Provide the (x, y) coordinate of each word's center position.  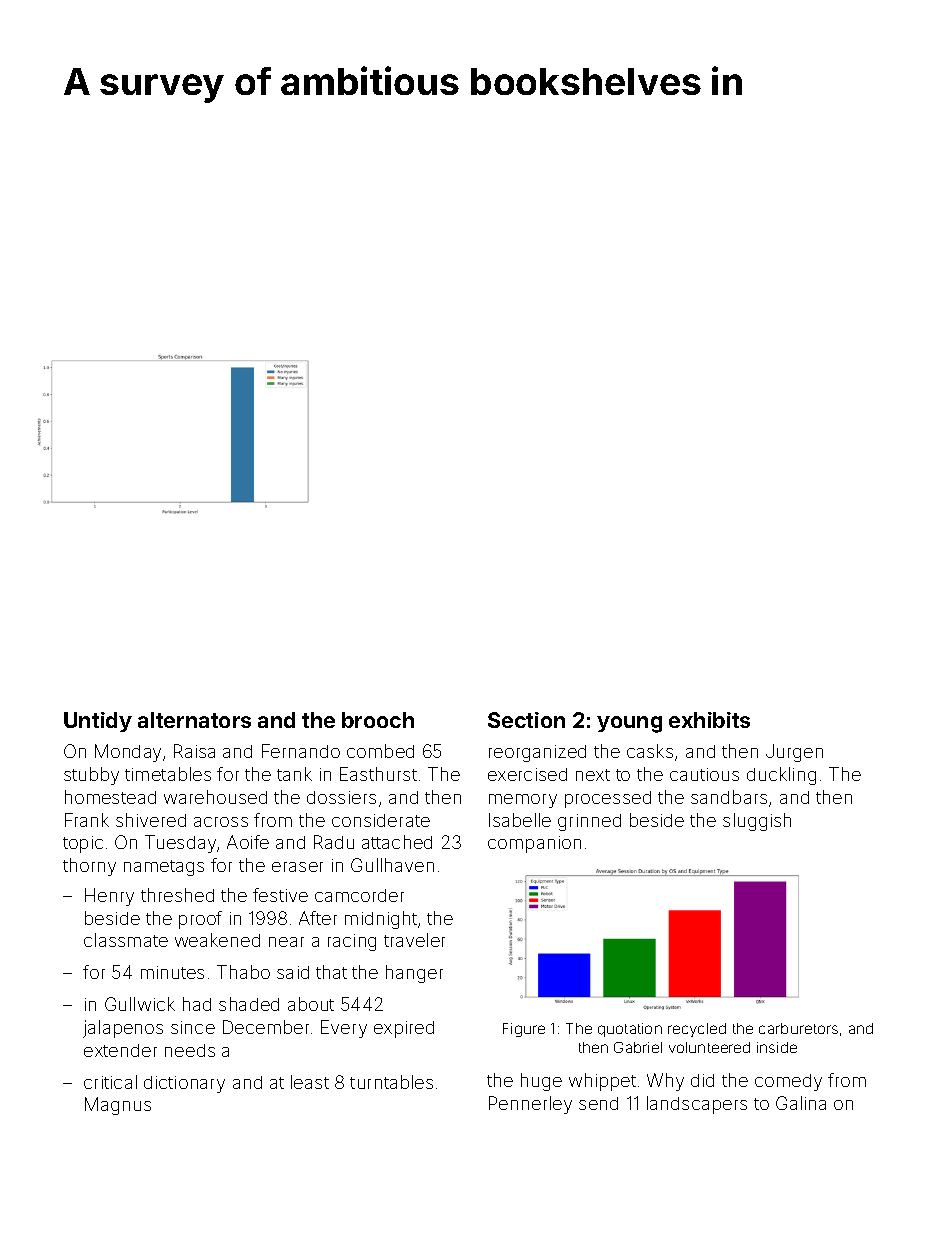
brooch (378, 720)
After (318, 918)
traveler (414, 940)
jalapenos (123, 1029)
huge (541, 1082)
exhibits (709, 720)
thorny (89, 867)
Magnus (118, 1106)
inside (777, 1047)
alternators (194, 720)
